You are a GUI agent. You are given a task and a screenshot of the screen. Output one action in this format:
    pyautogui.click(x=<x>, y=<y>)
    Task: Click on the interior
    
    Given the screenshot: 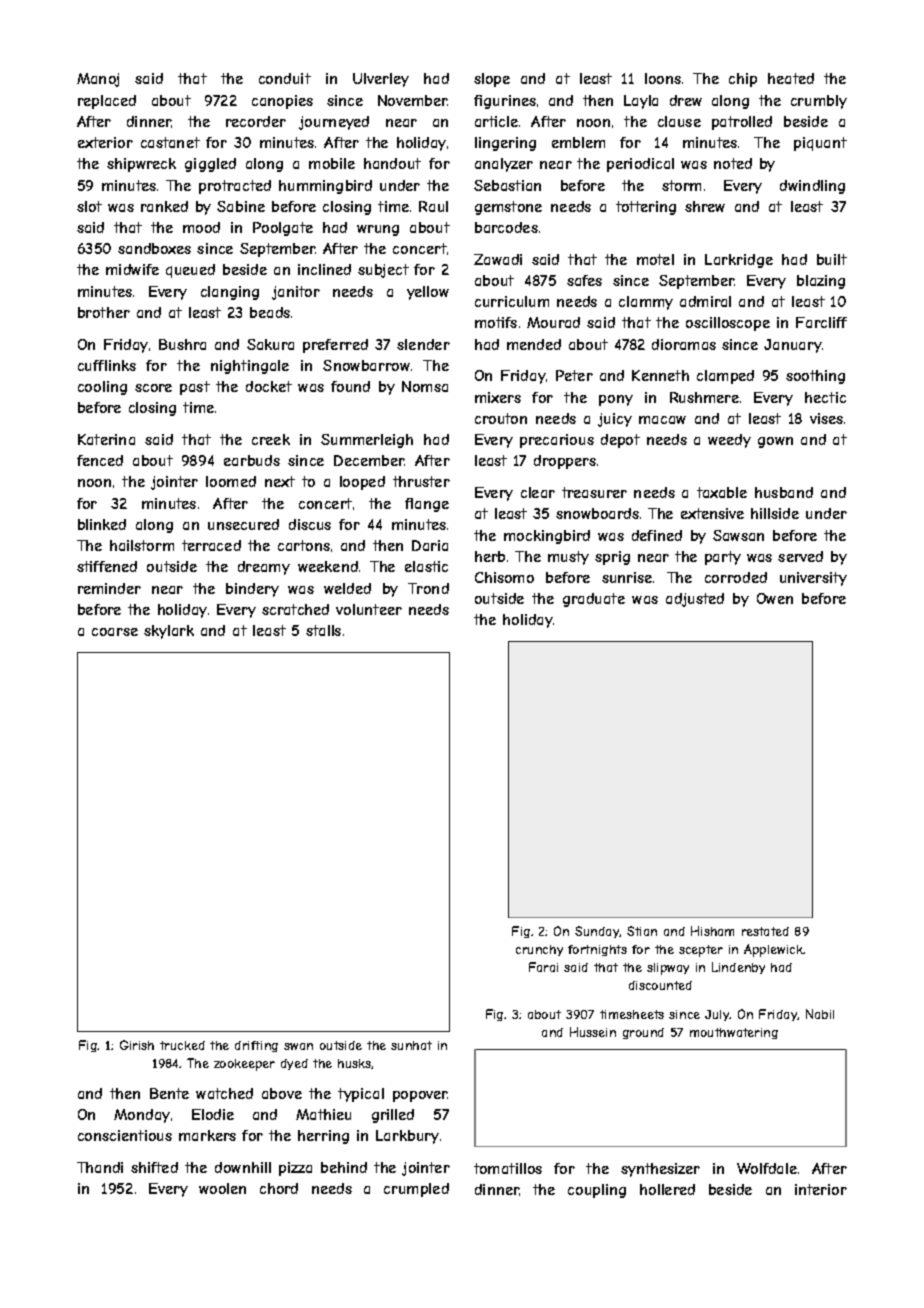 What is the action you would take?
    pyautogui.click(x=821, y=1189)
